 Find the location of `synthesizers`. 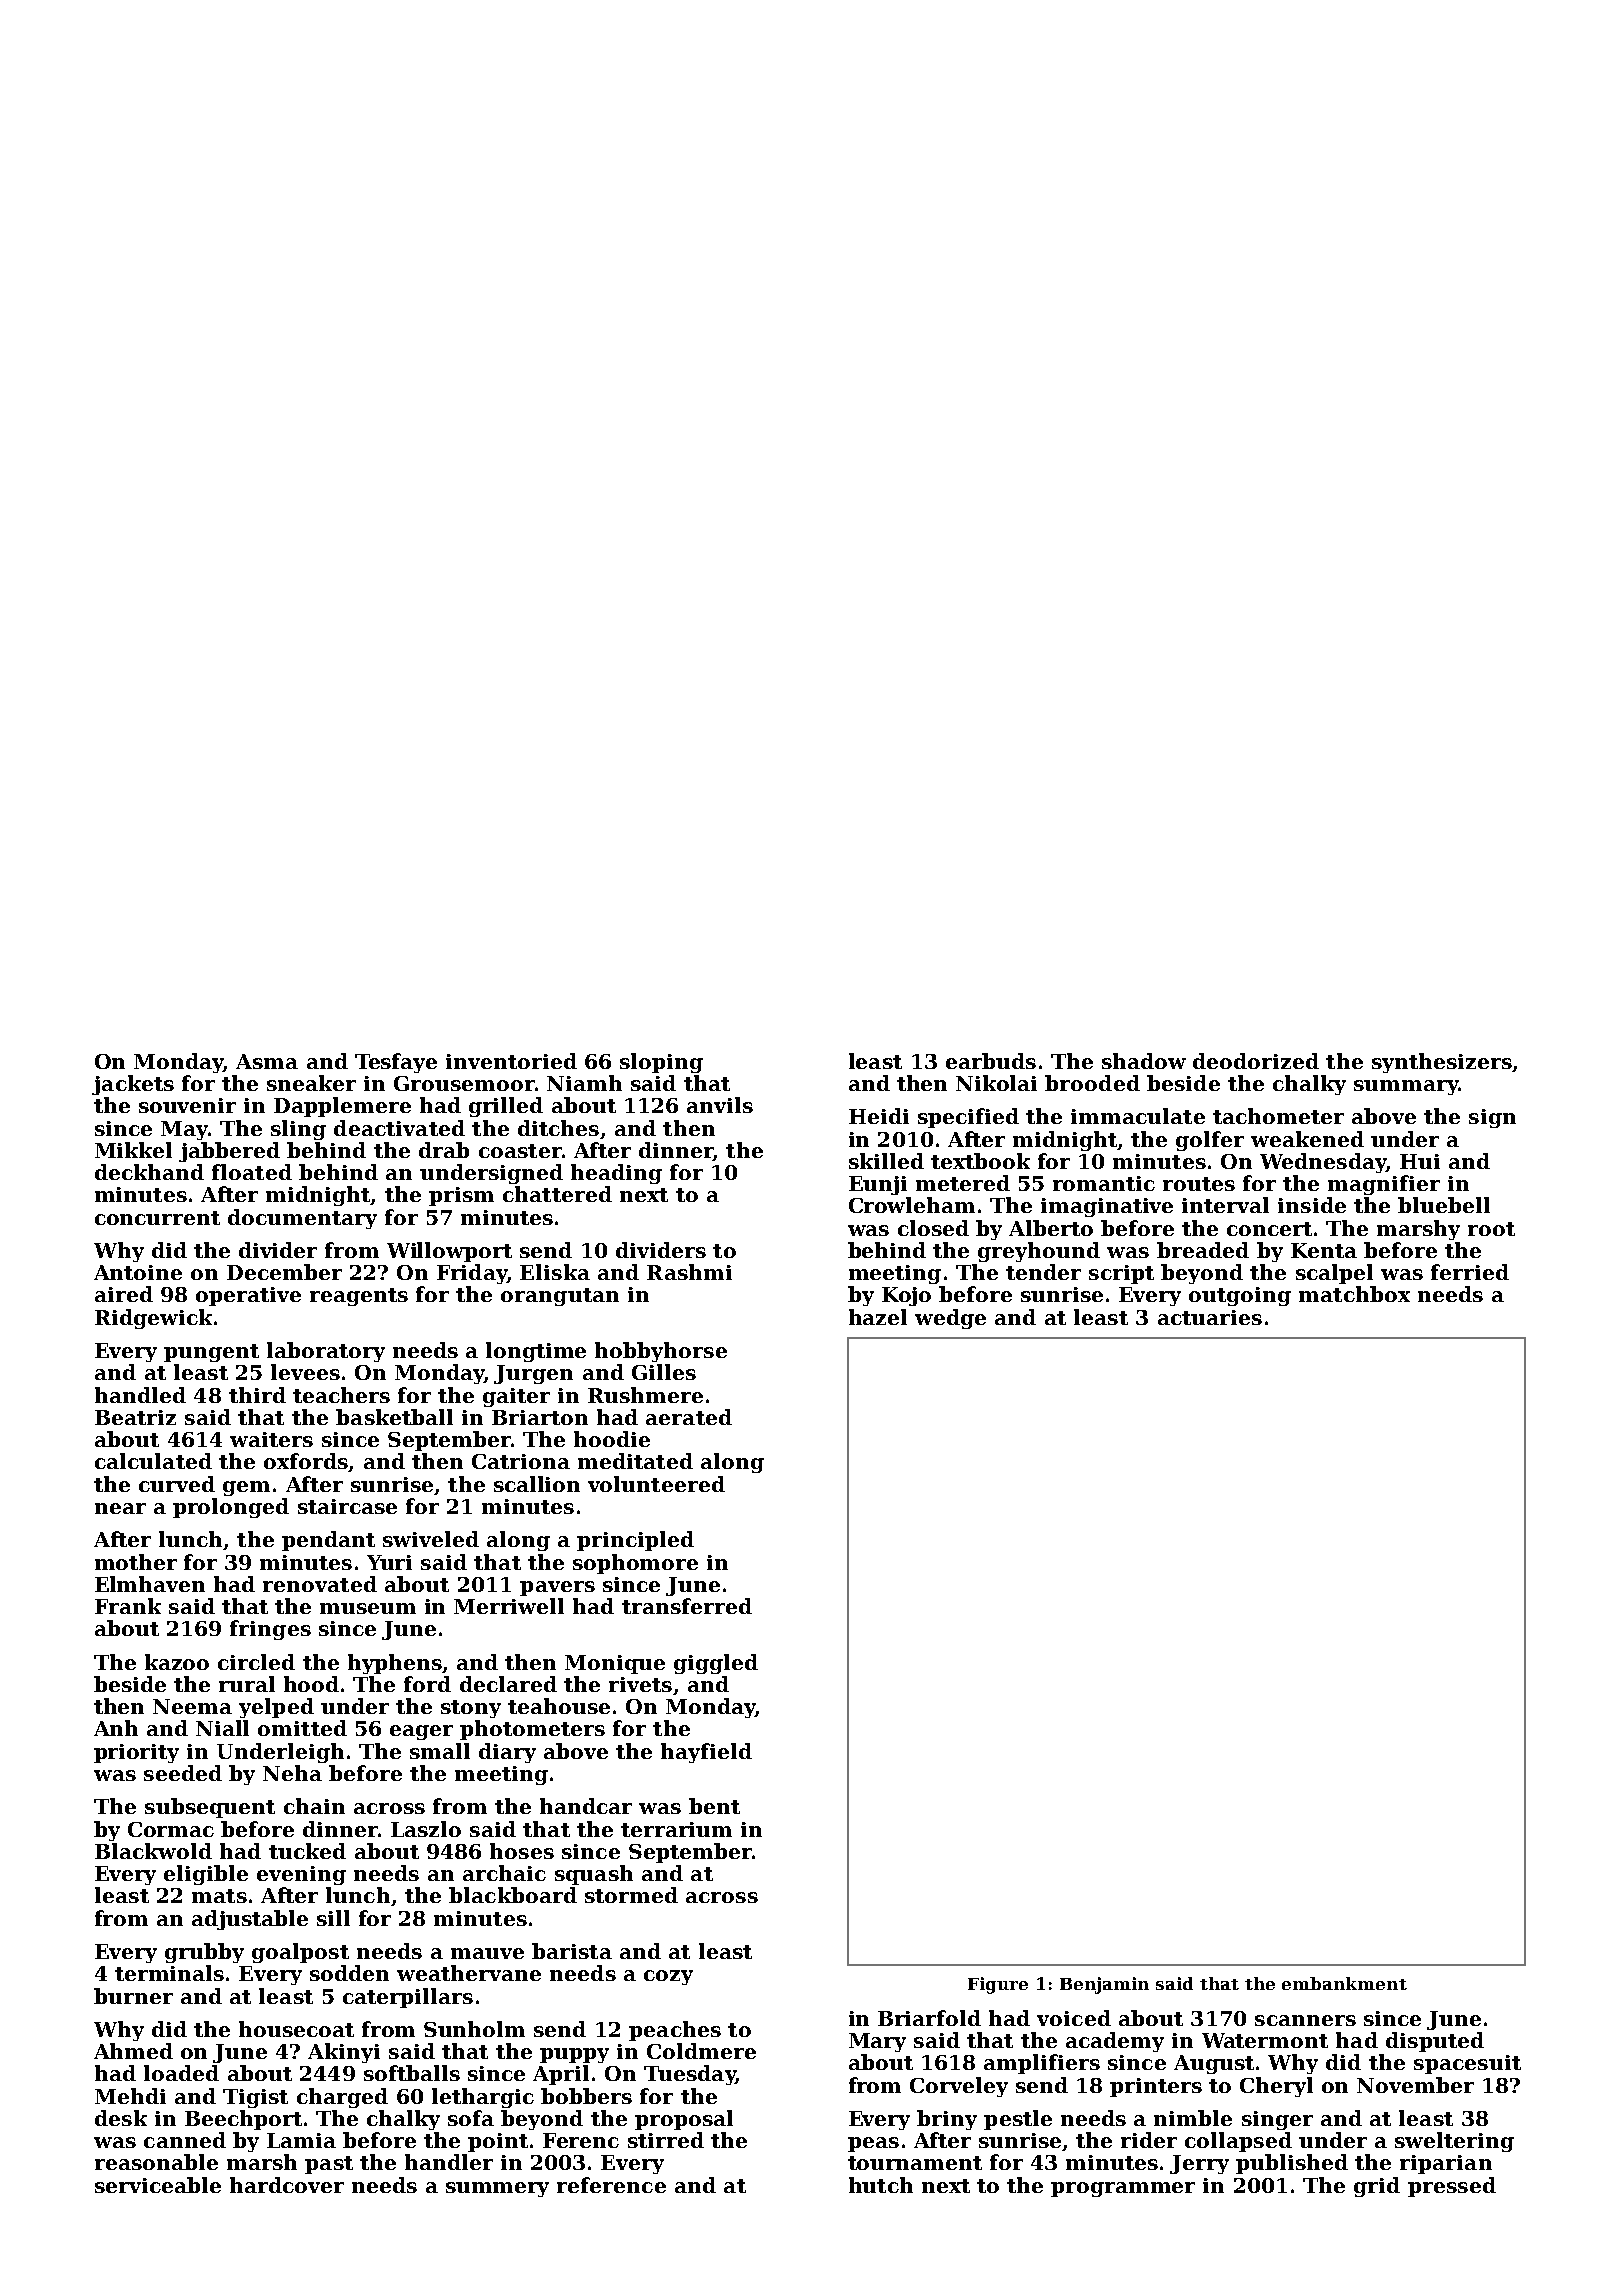

synthesizers is located at coordinates (1442, 1063).
